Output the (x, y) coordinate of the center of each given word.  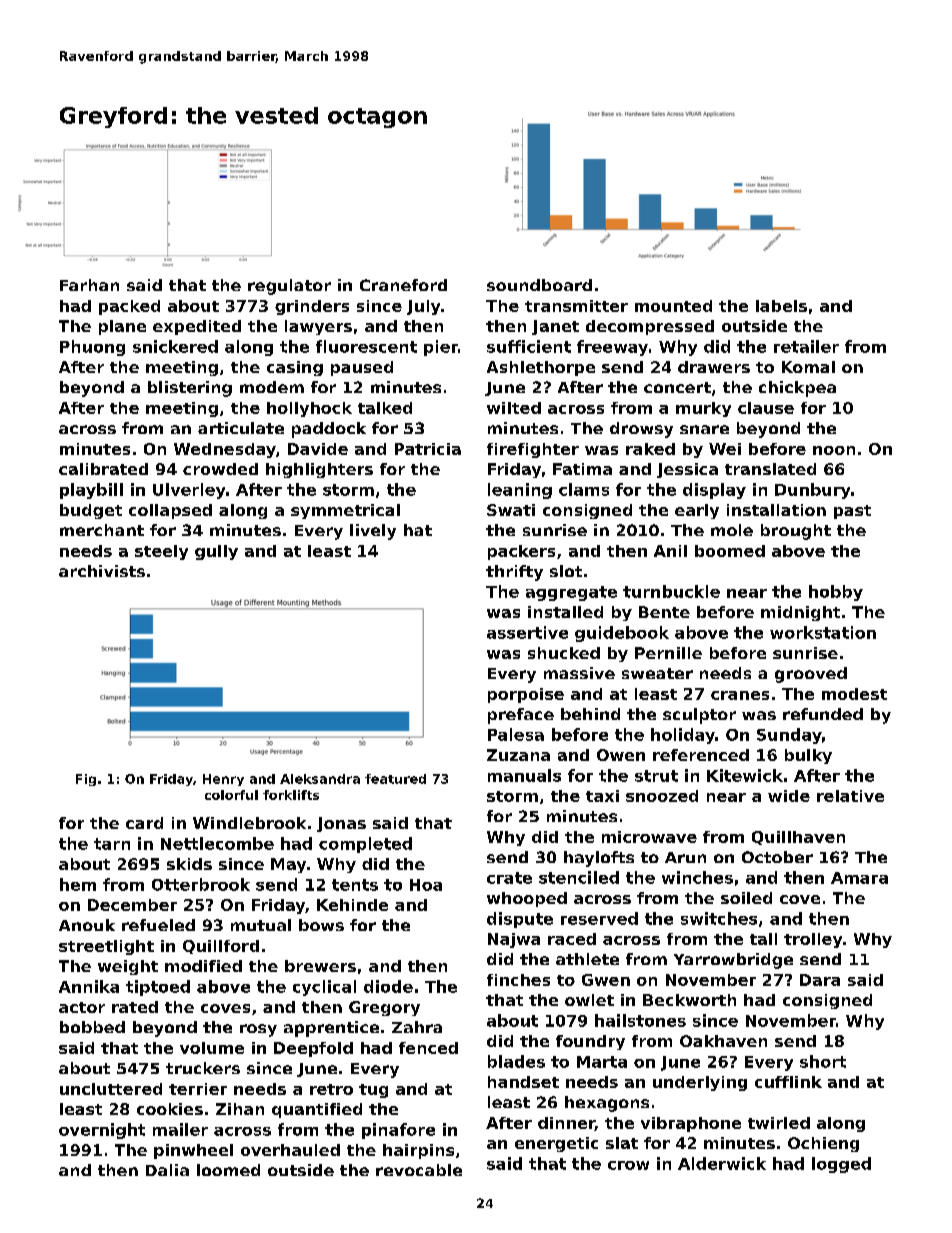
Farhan (89, 285)
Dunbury (812, 491)
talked (385, 408)
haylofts (599, 859)
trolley (813, 940)
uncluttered (111, 1089)
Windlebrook (249, 823)
